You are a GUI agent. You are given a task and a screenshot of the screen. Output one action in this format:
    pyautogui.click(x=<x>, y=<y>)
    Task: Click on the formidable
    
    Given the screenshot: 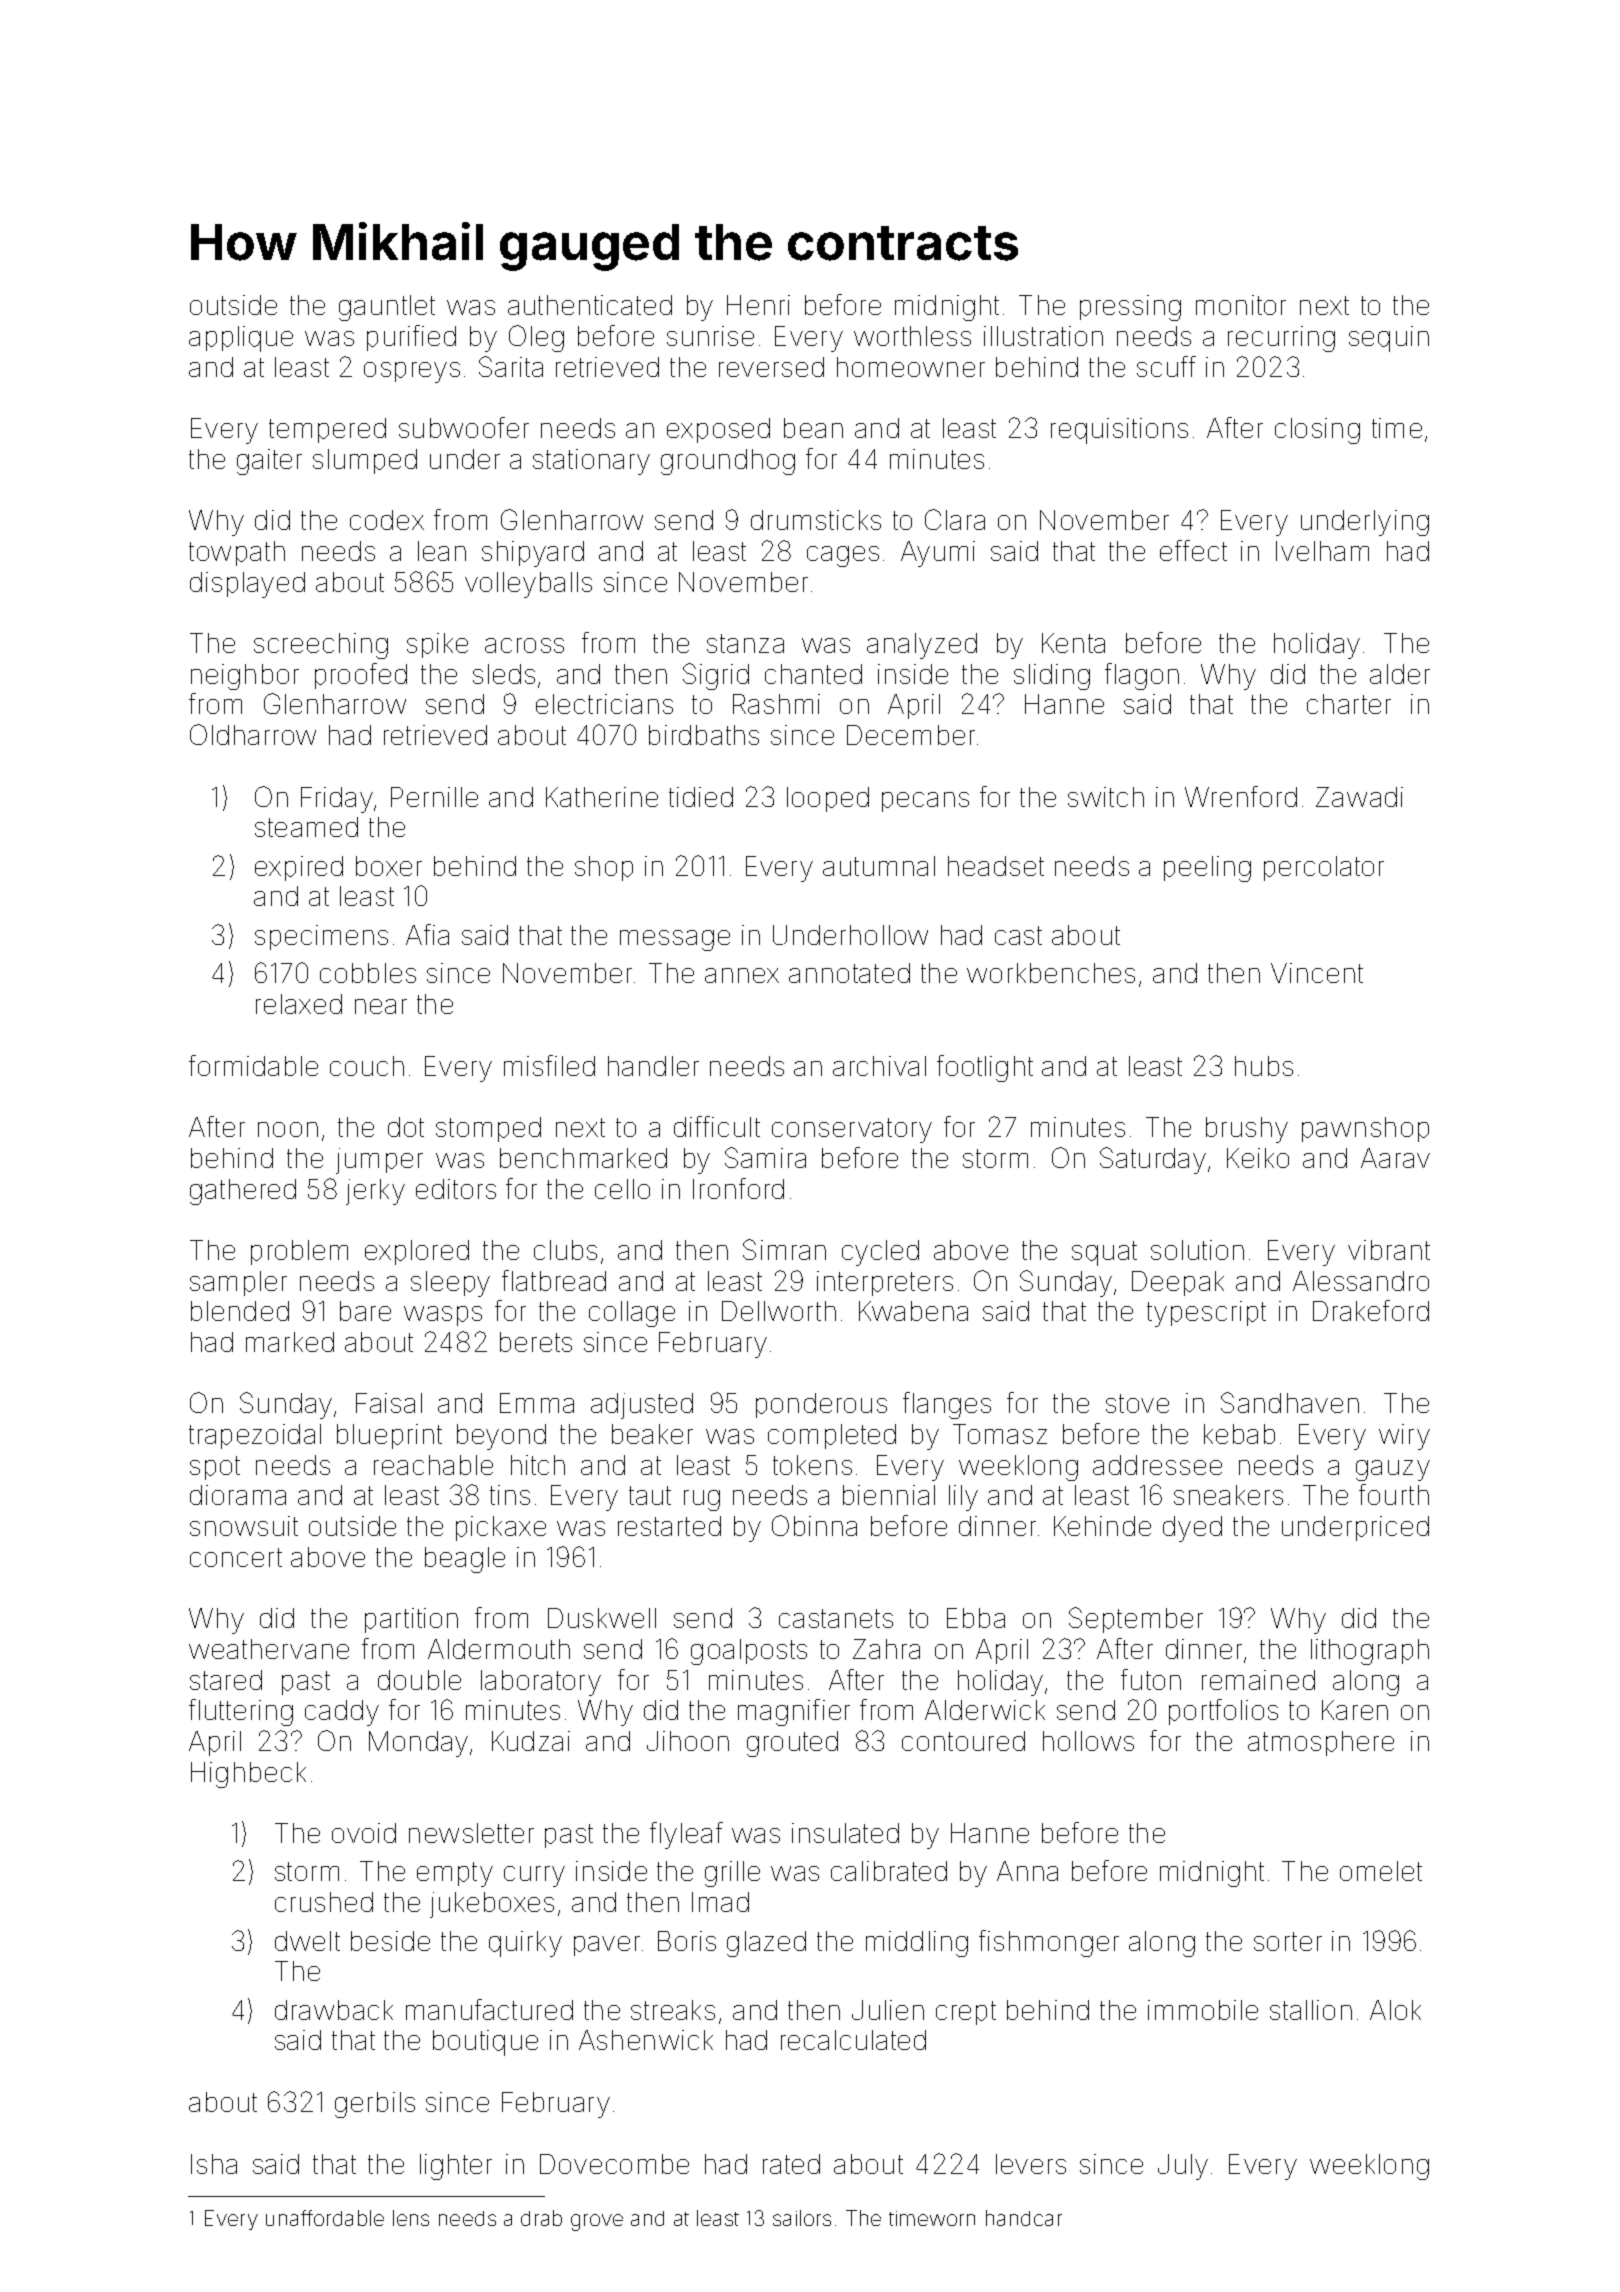 What is the action you would take?
    pyautogui.click(x=253, y=1065)
